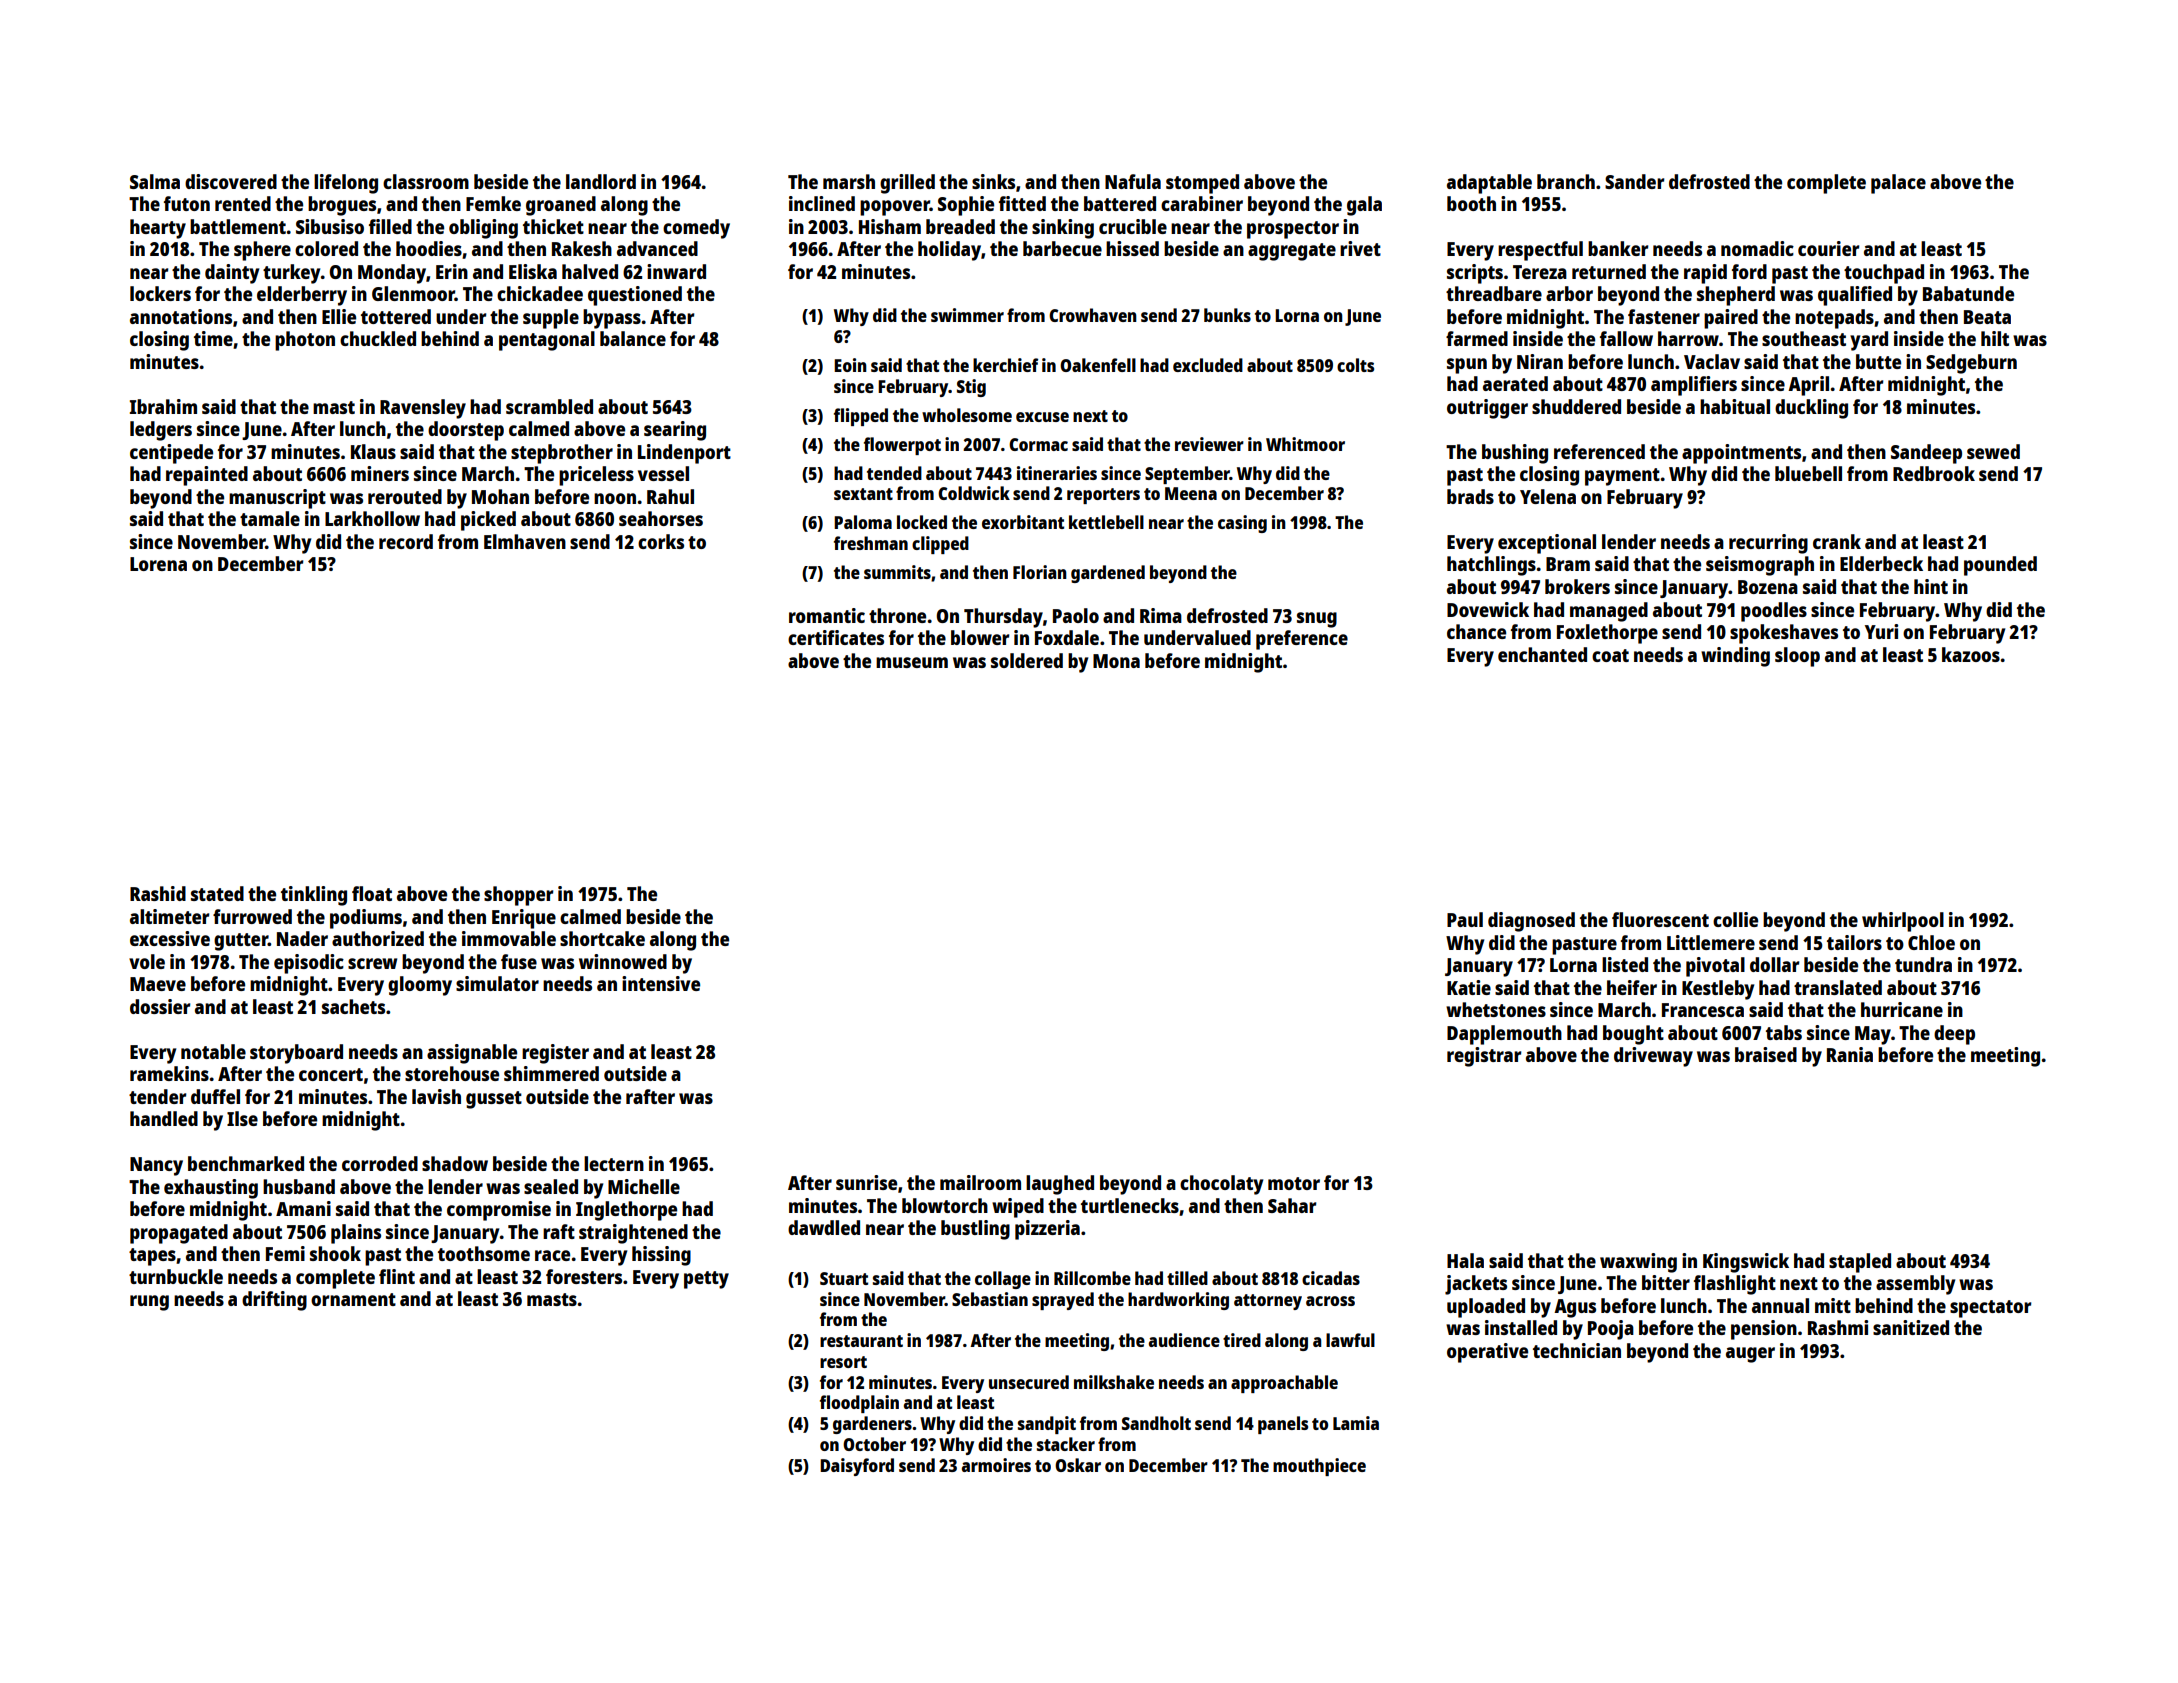  I want to click on palace, so click(1898, 184).
